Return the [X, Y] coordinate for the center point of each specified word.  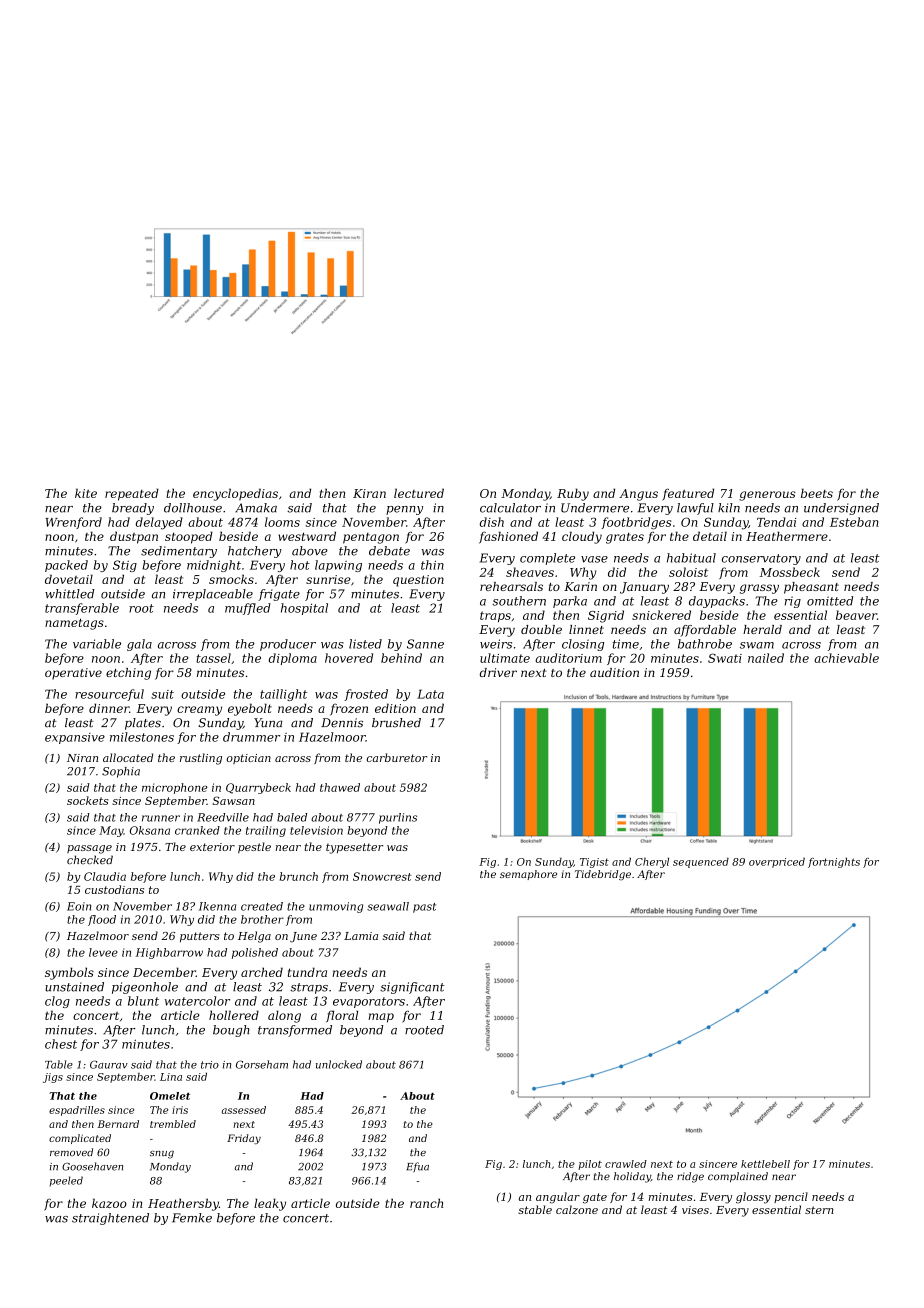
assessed [244, 1110]
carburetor [397, 757]
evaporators [369, 1002]
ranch [426, 1203]
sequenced [701, 863]
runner [161, 818]
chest [61, 1044]
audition [614, 672]
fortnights [834, 863]
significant [412, 988]
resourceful [109, 695]
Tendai [777, 522]
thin [432, 565]
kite [86, 493]
